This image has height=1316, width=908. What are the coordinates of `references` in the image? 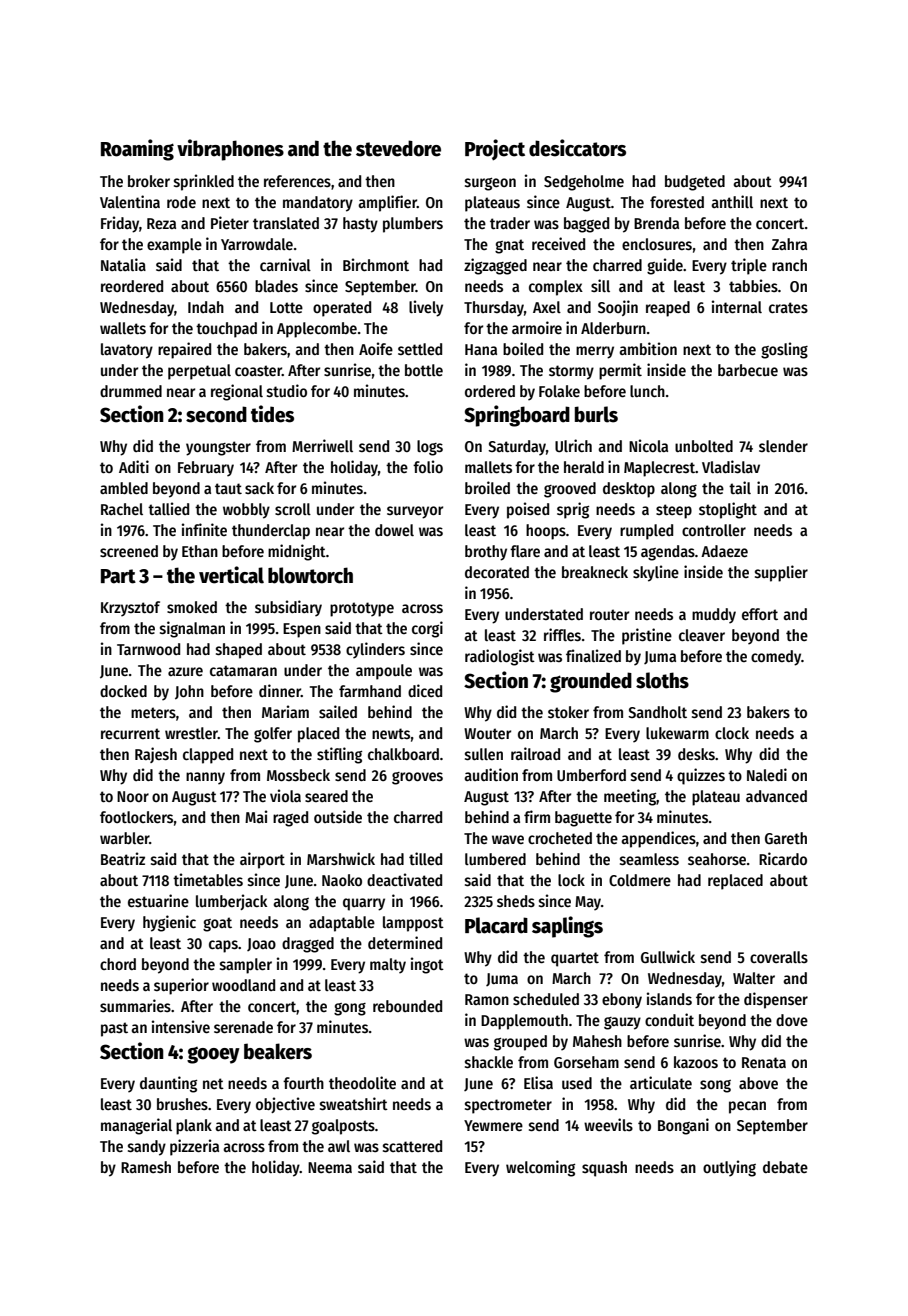 It's located at (297, 181).
